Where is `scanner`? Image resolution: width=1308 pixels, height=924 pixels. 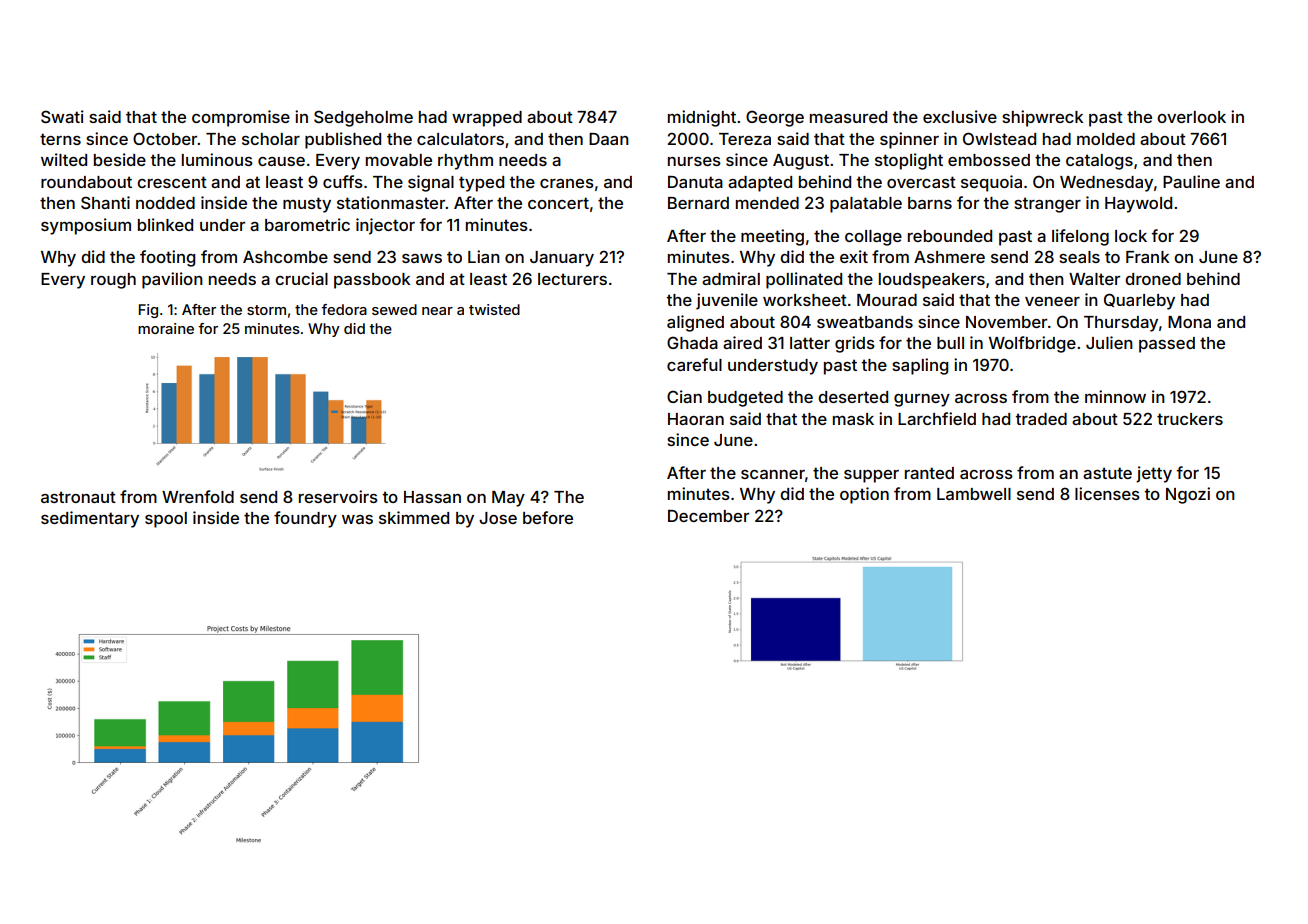
scanner is located at coordinates (773, 474).
